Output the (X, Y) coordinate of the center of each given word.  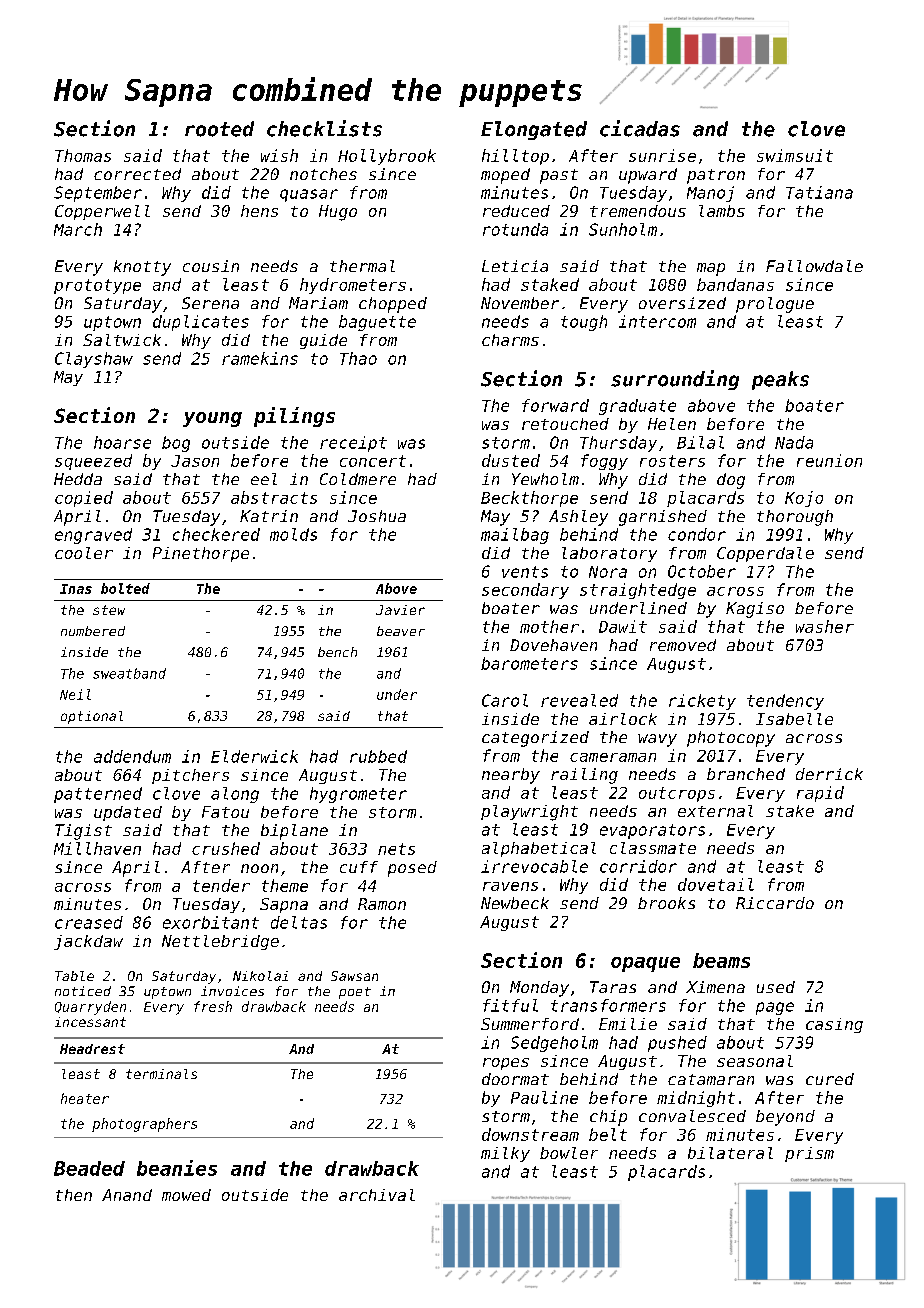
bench (337, 652)
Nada (794, 442)
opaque (645, 964)
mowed (186, 1195)
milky (505, 1154)
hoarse (122, 442)
